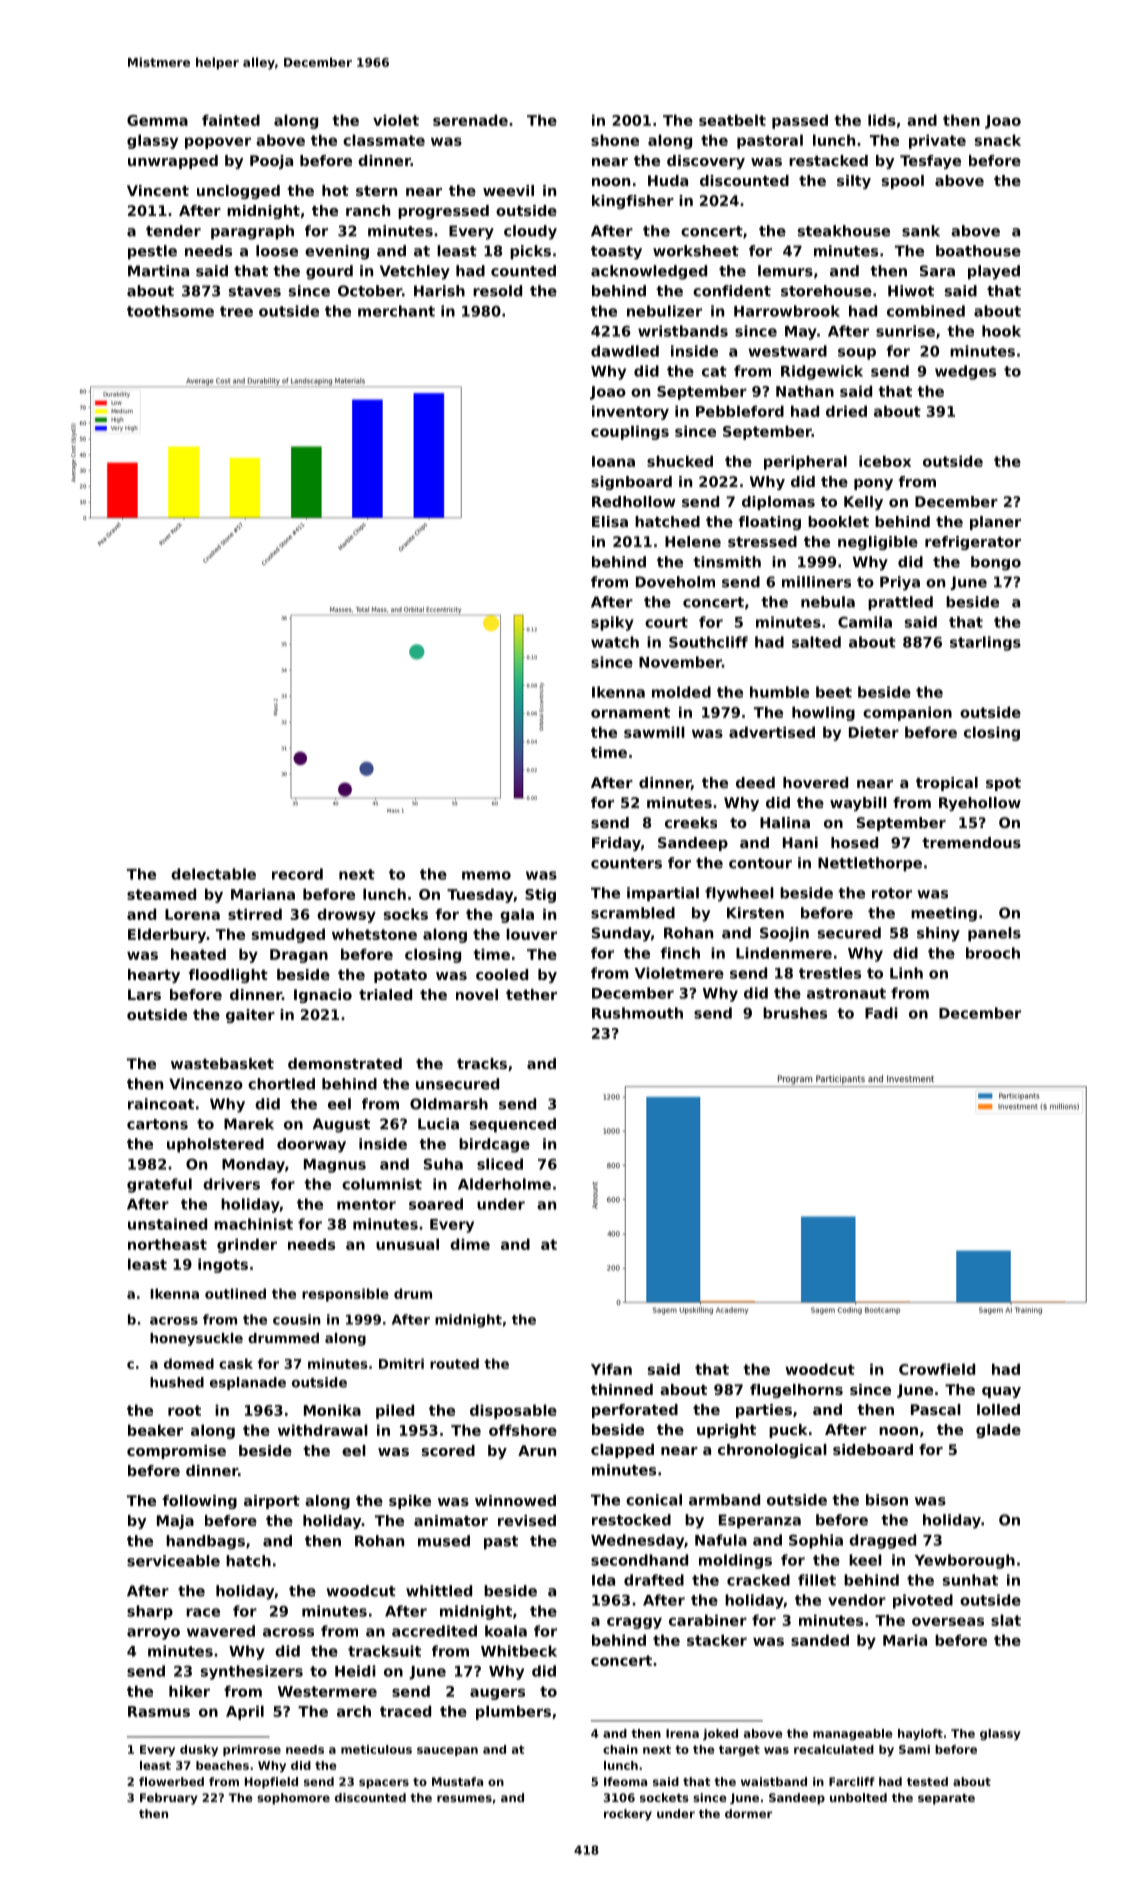 The image size is (1148, 1891). What do you see at coordinates (396, 311) in the screenshot?
I see `merchant` at bounding box center [396, 311].
